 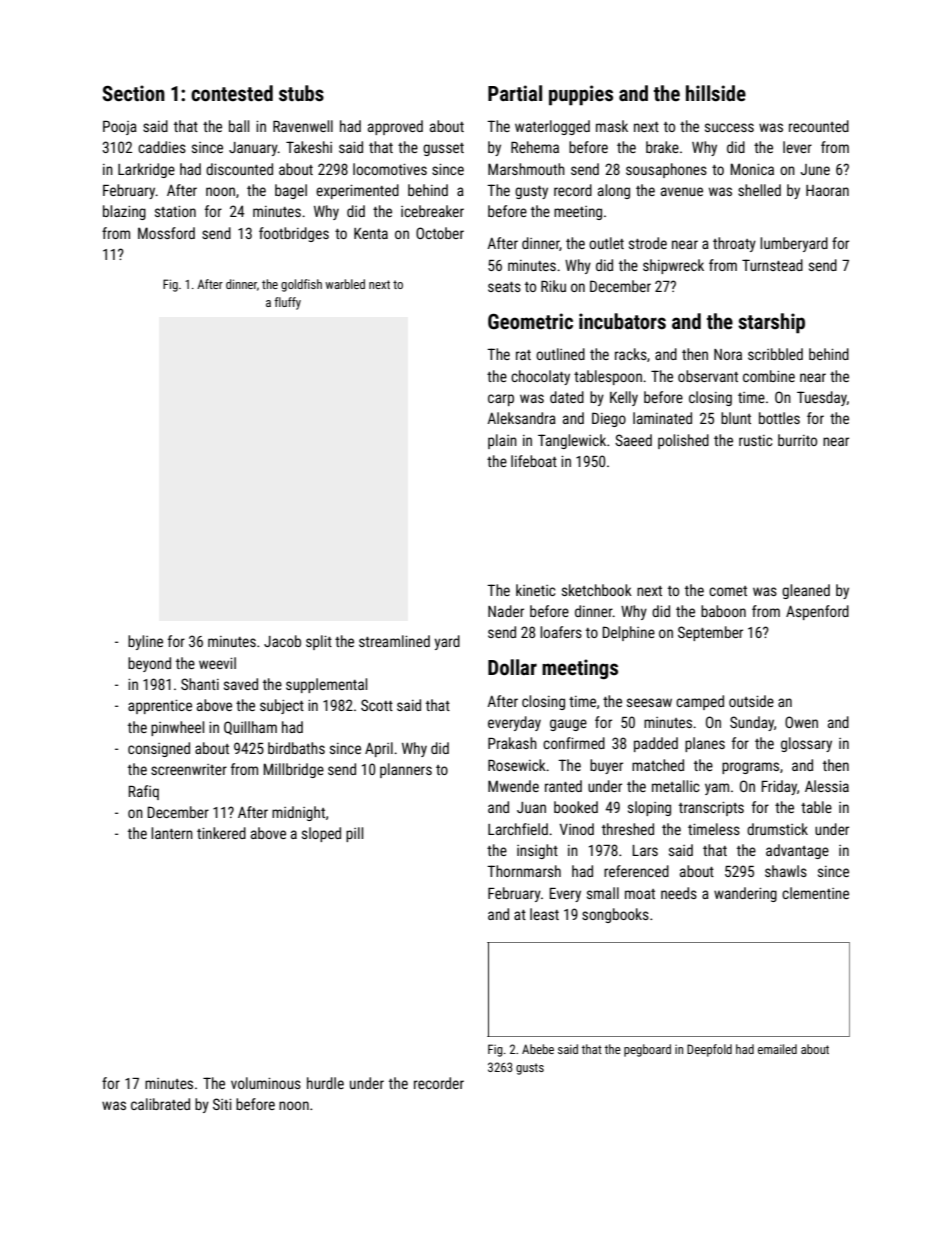 I want to click on Section, so click(x=133, y=93).
